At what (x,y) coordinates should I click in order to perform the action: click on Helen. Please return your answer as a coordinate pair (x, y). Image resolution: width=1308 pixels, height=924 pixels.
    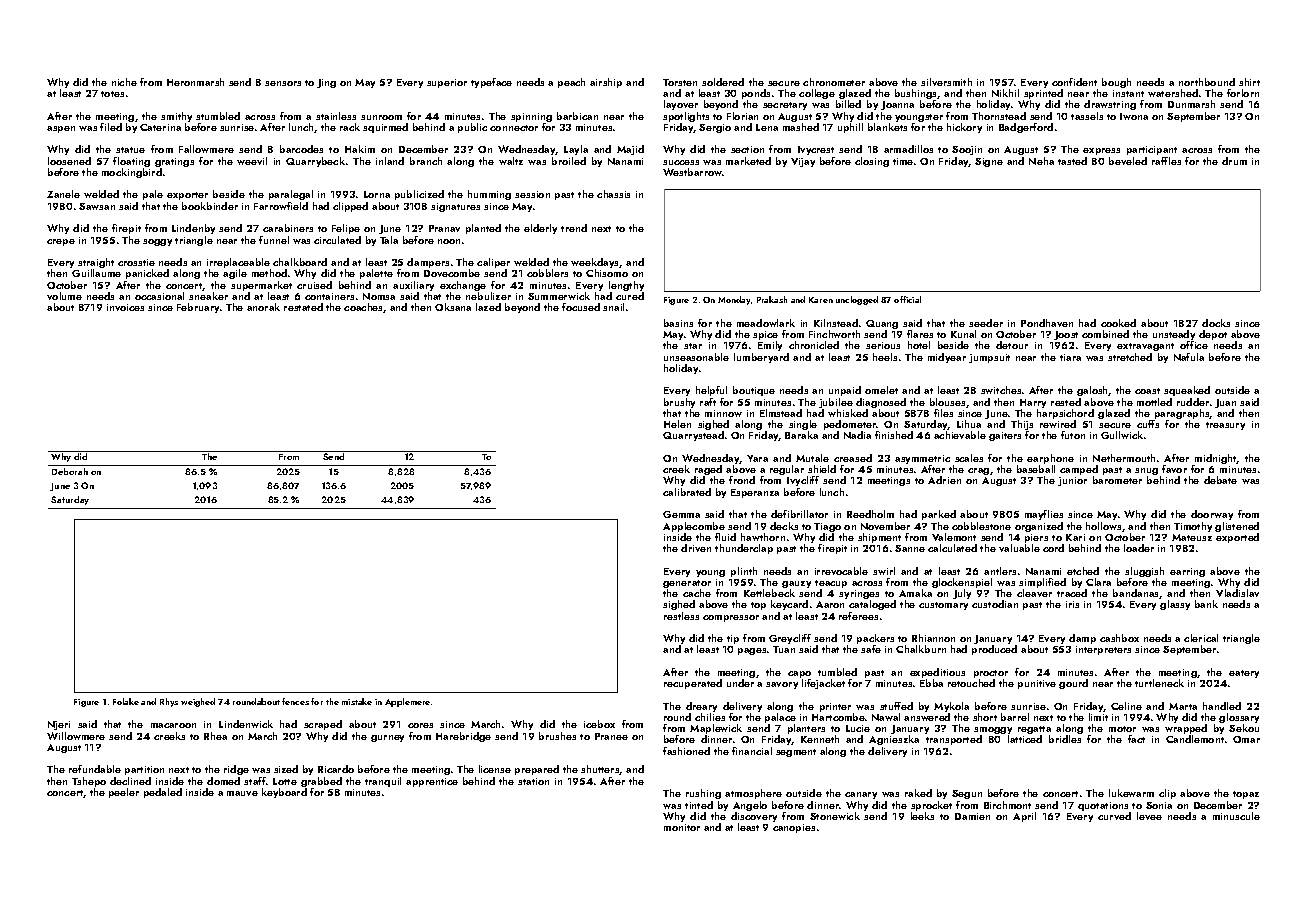
    Looking at the image, I should click on (677, 424).
